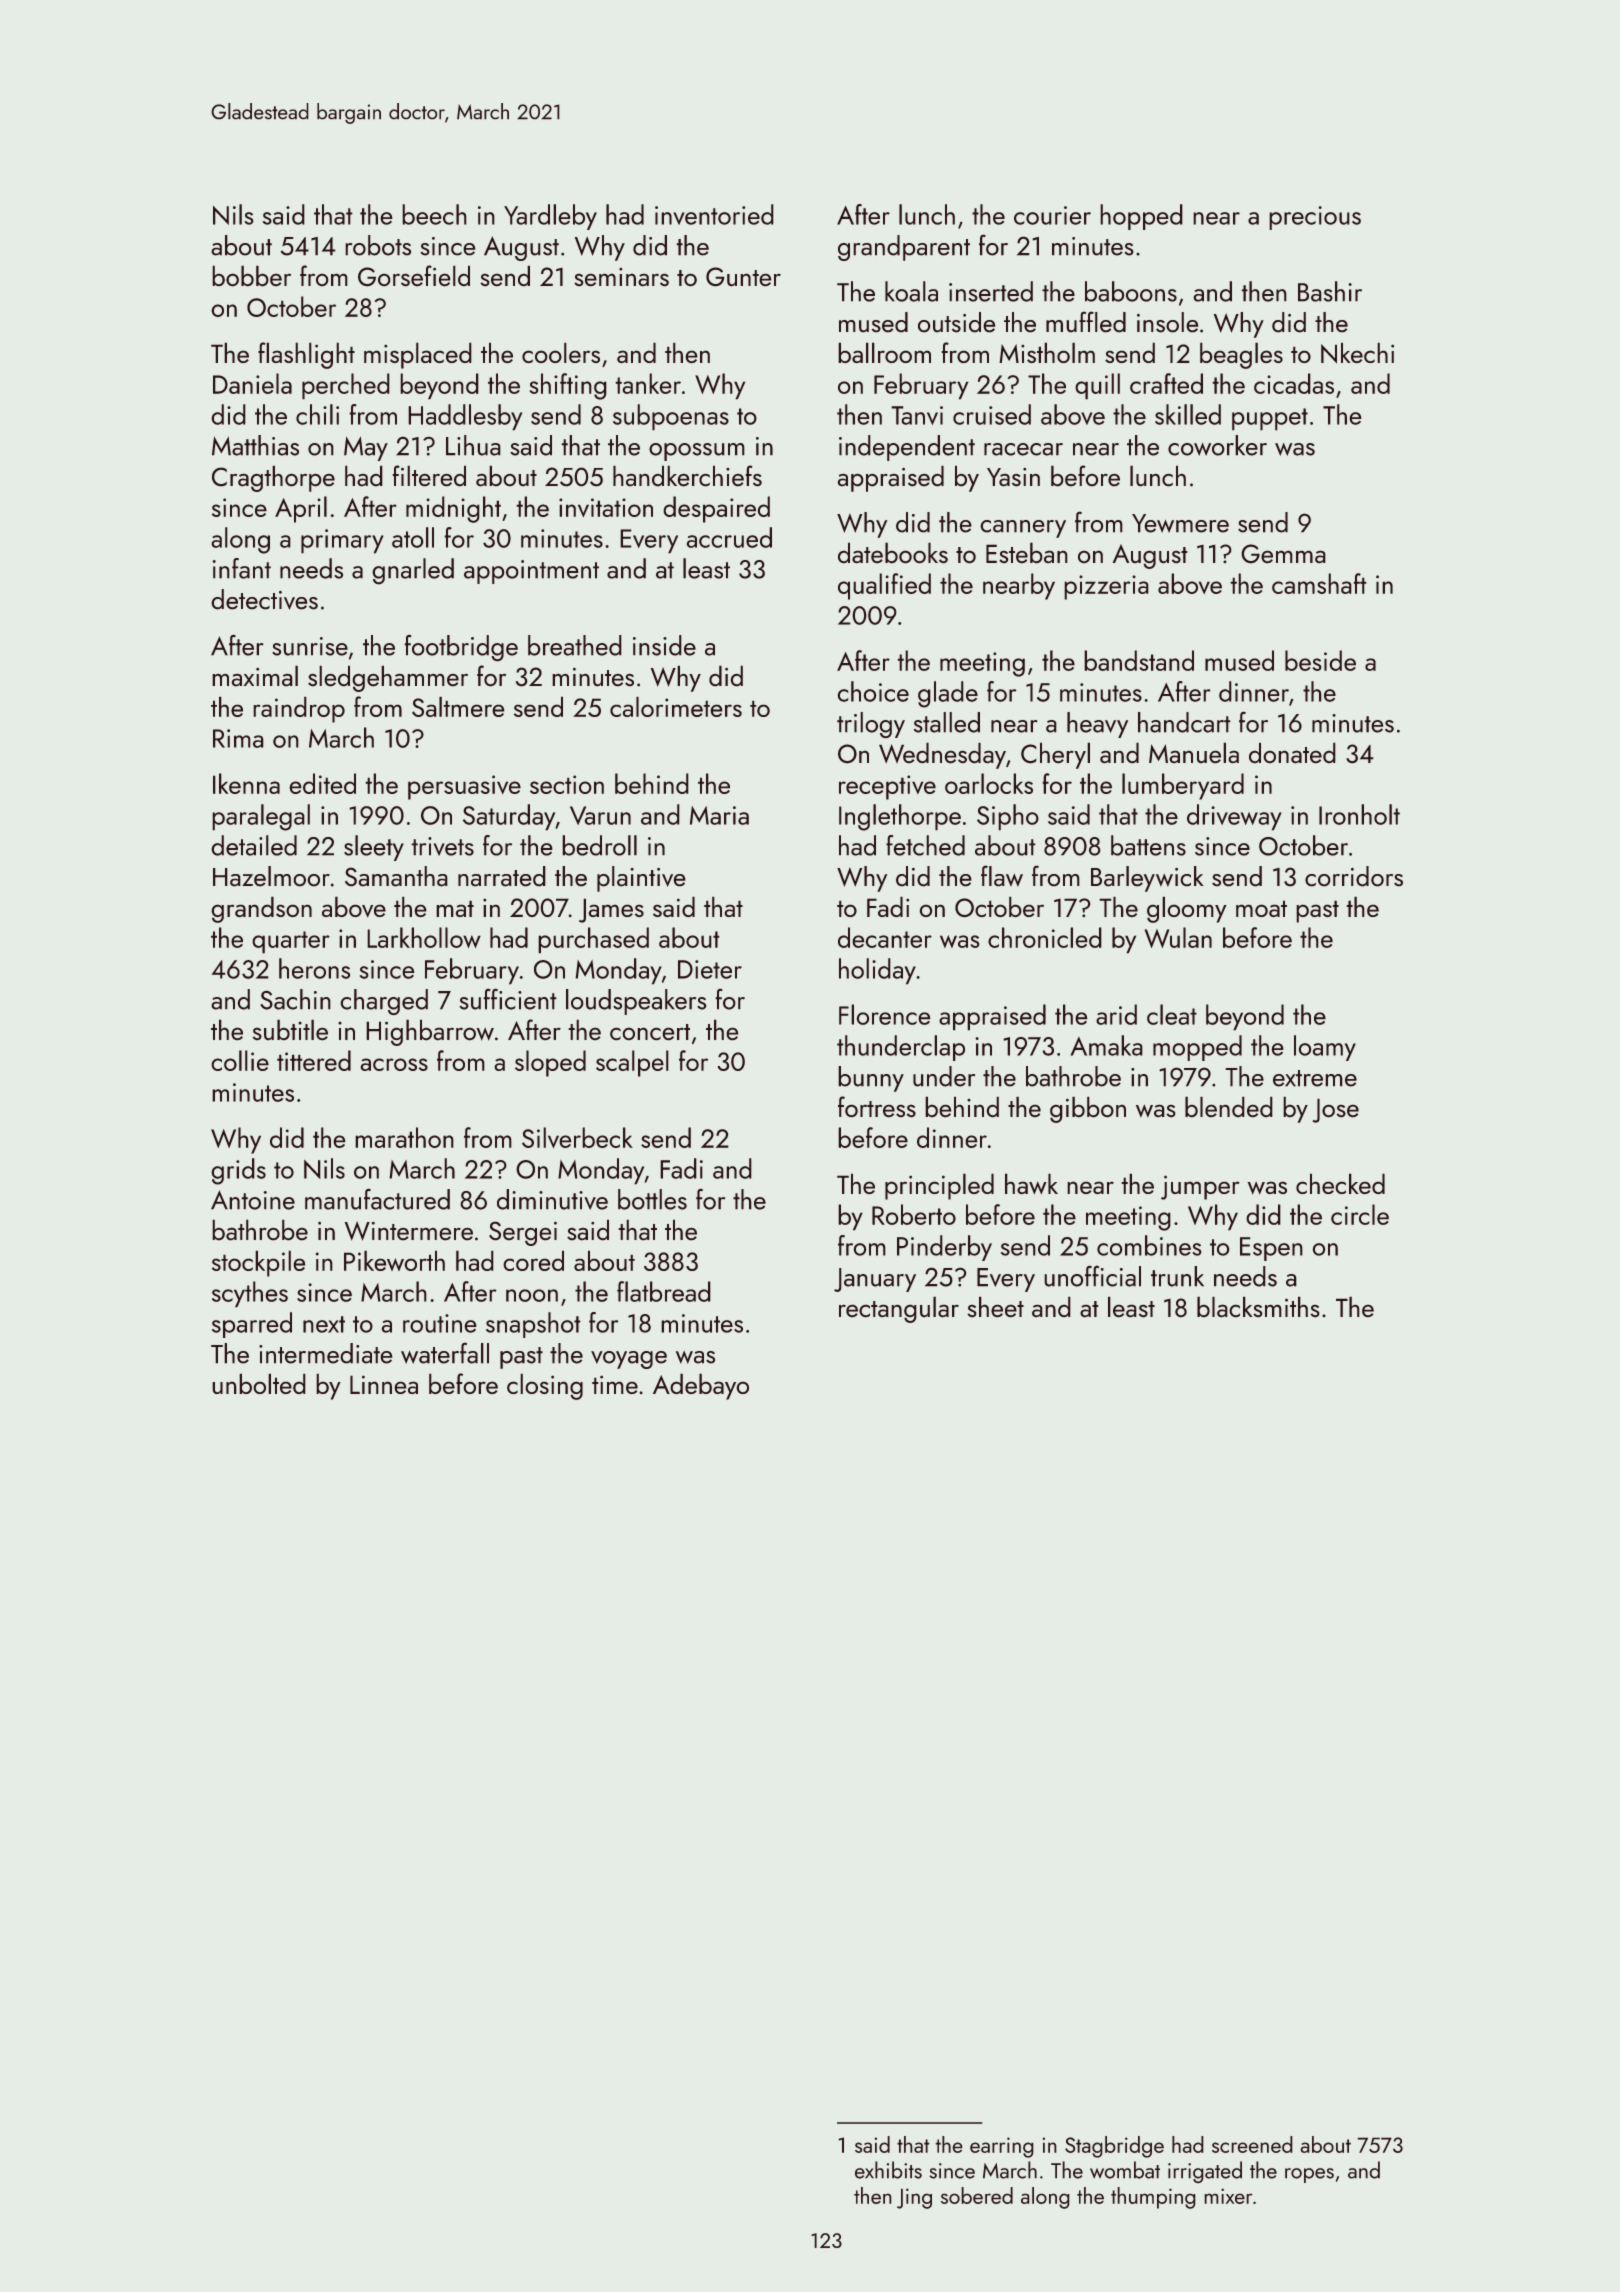 The image size is (1620, 2292). What do you see at coordinates (545, 1387) in the screenshot?
I see `closing` at bounding box center [545, 1387].
